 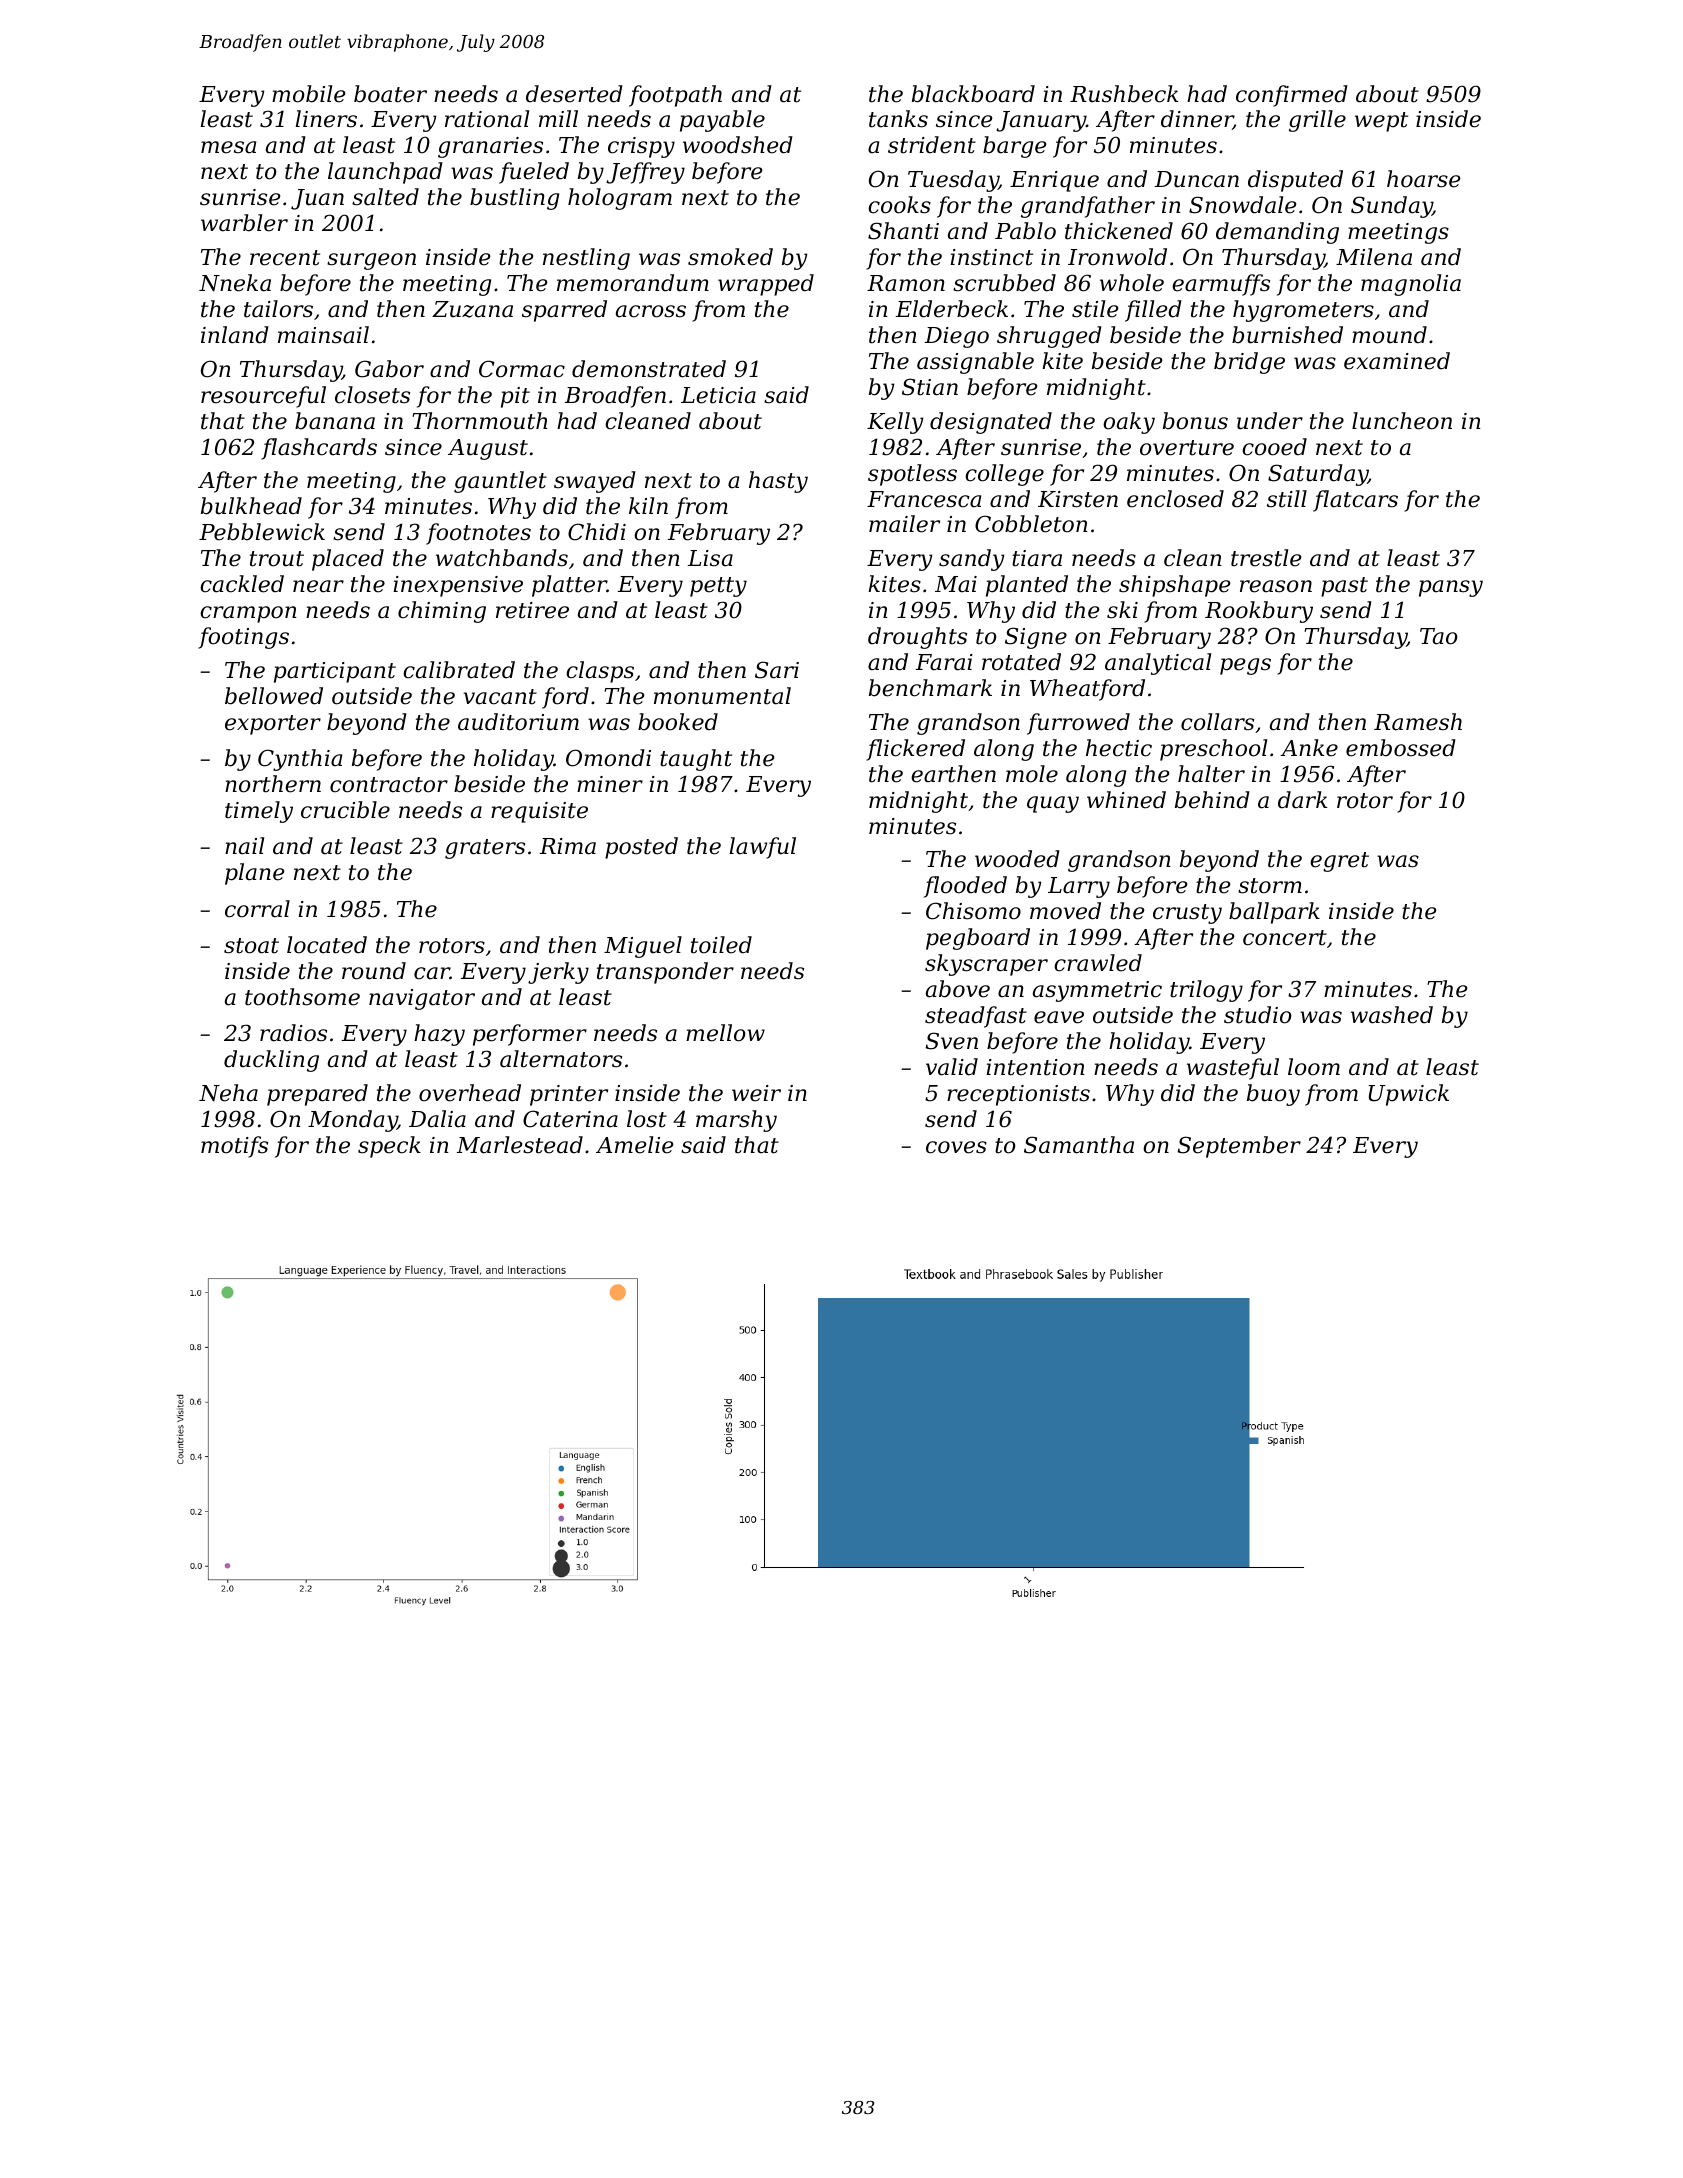 What do you see at coordinates (1124, 94) in the screenshot?
I see `Rushbeck` at bounding box center [1124, 94].
